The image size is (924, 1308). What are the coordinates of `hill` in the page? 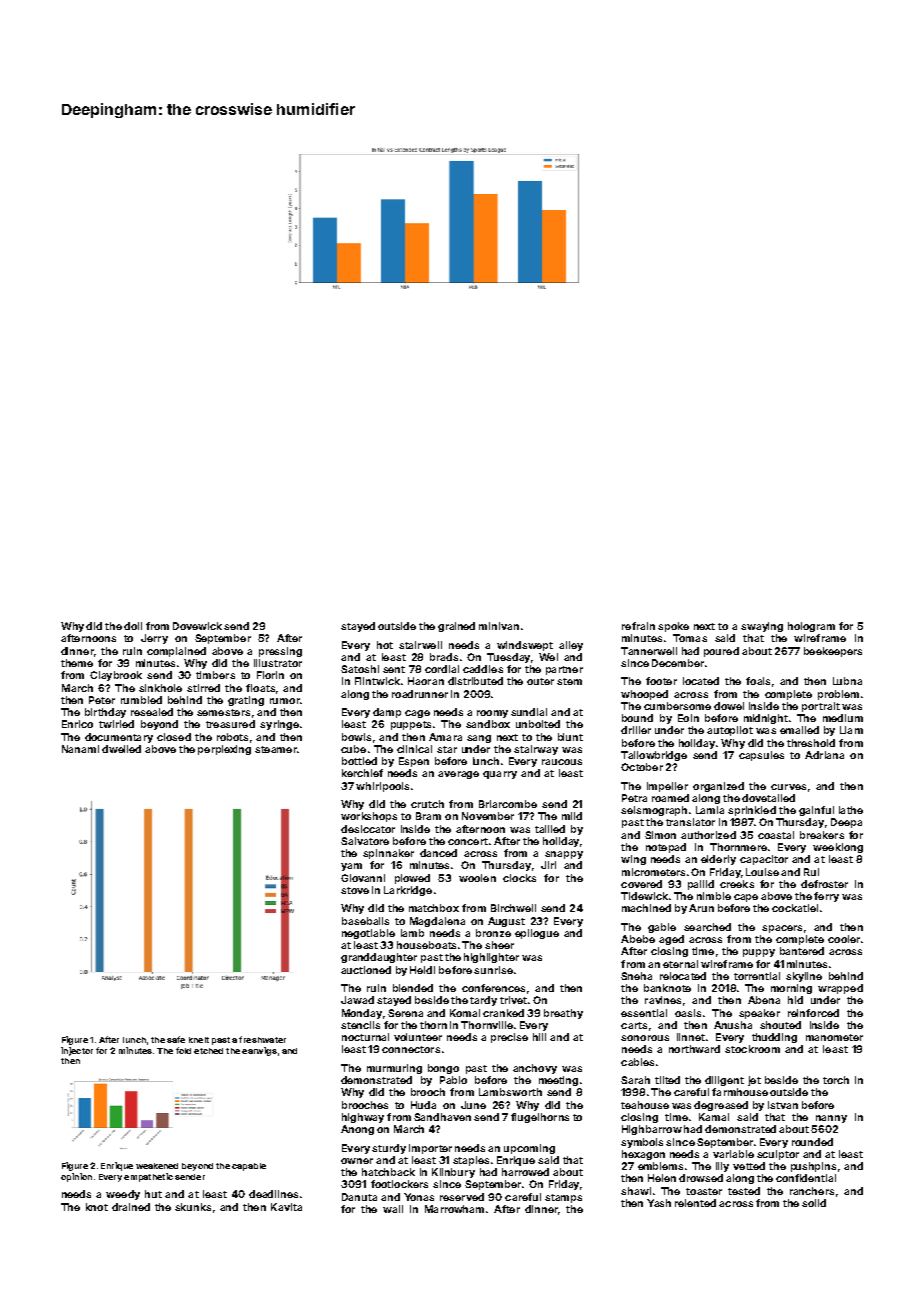 It's located at (539, 1037).
